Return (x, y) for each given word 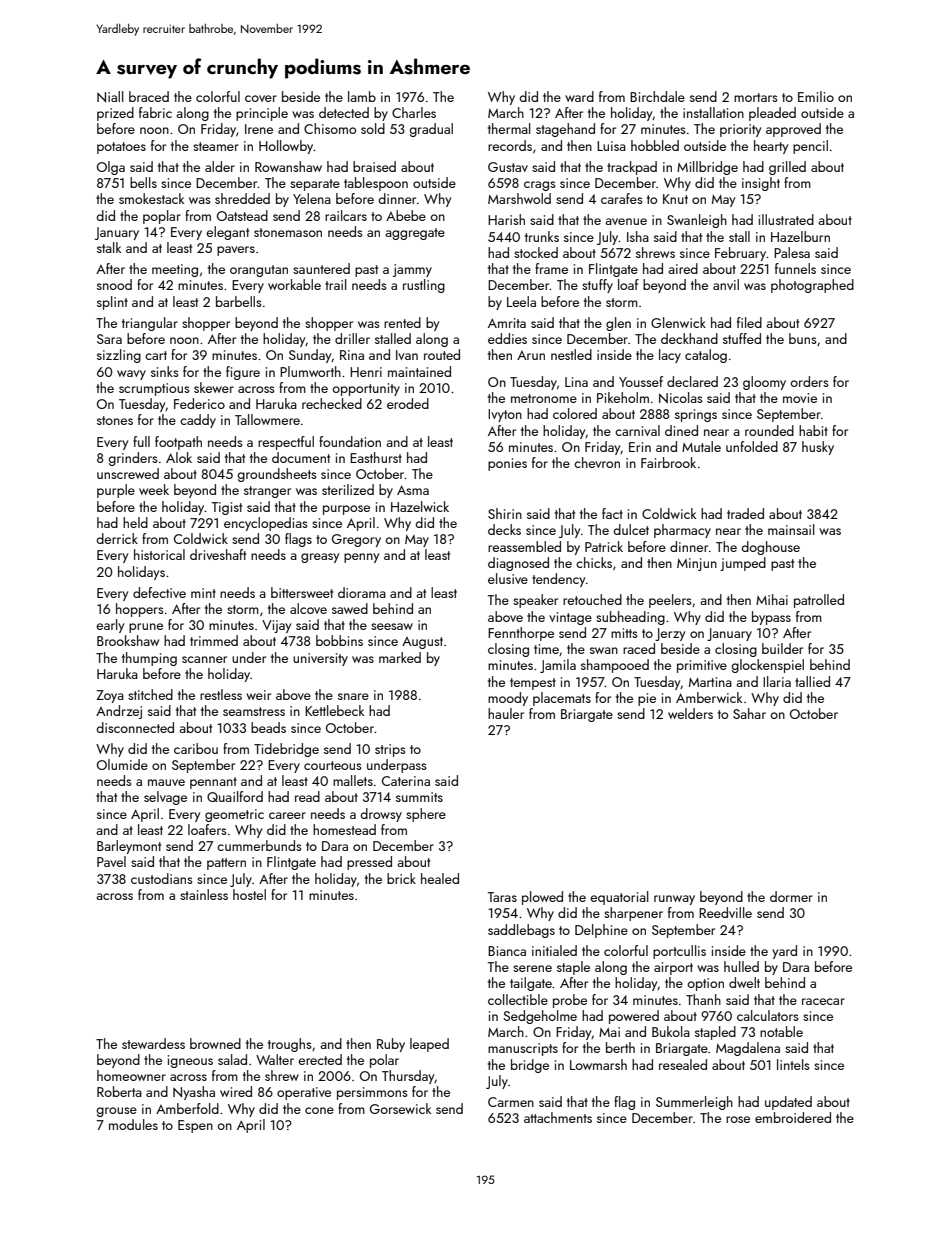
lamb (362, 96)
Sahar (749, 713)
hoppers (139, 610)
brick (401, 878)
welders (690, 713)
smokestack (151, 198)
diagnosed (518, 564)
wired (236, 1091)
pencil (810, 147)
